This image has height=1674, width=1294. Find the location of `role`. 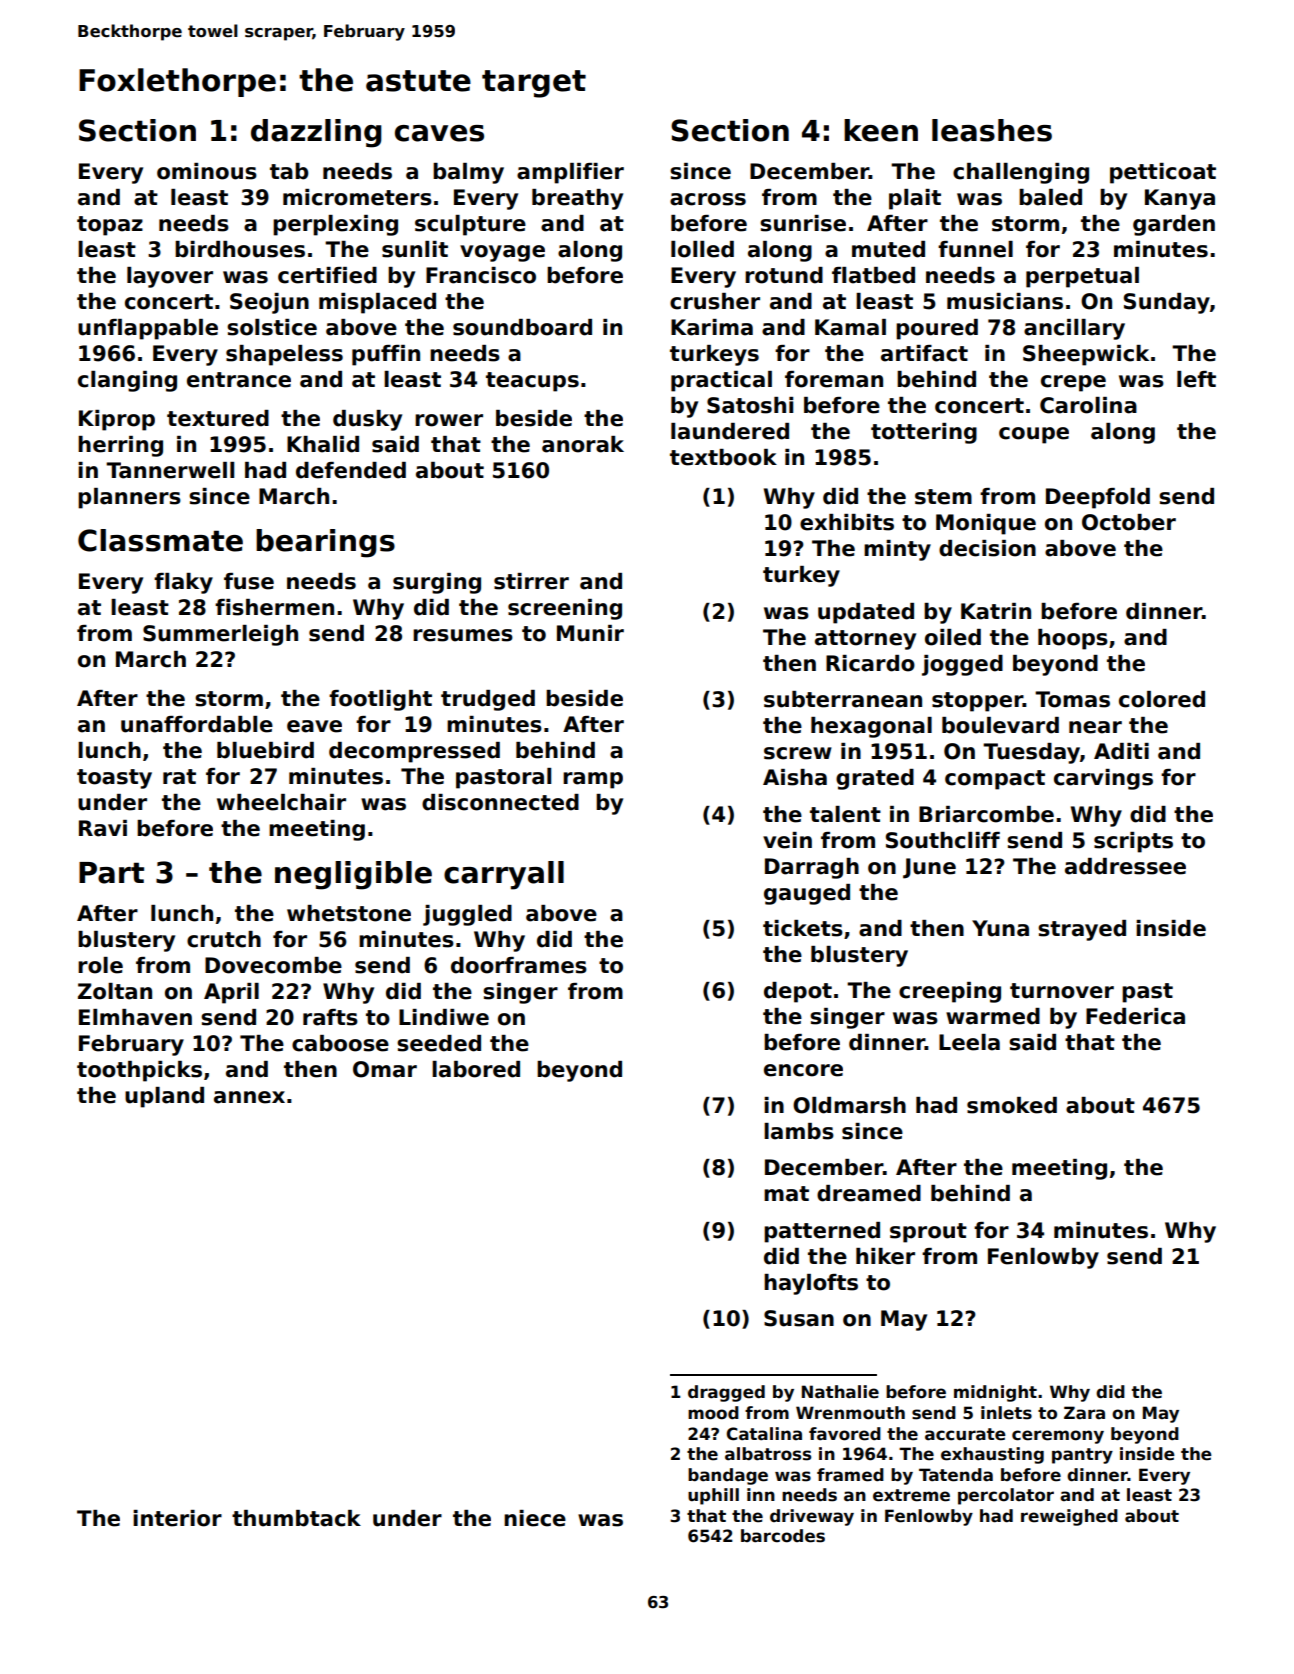

role is located at coordinates (100, 965).
